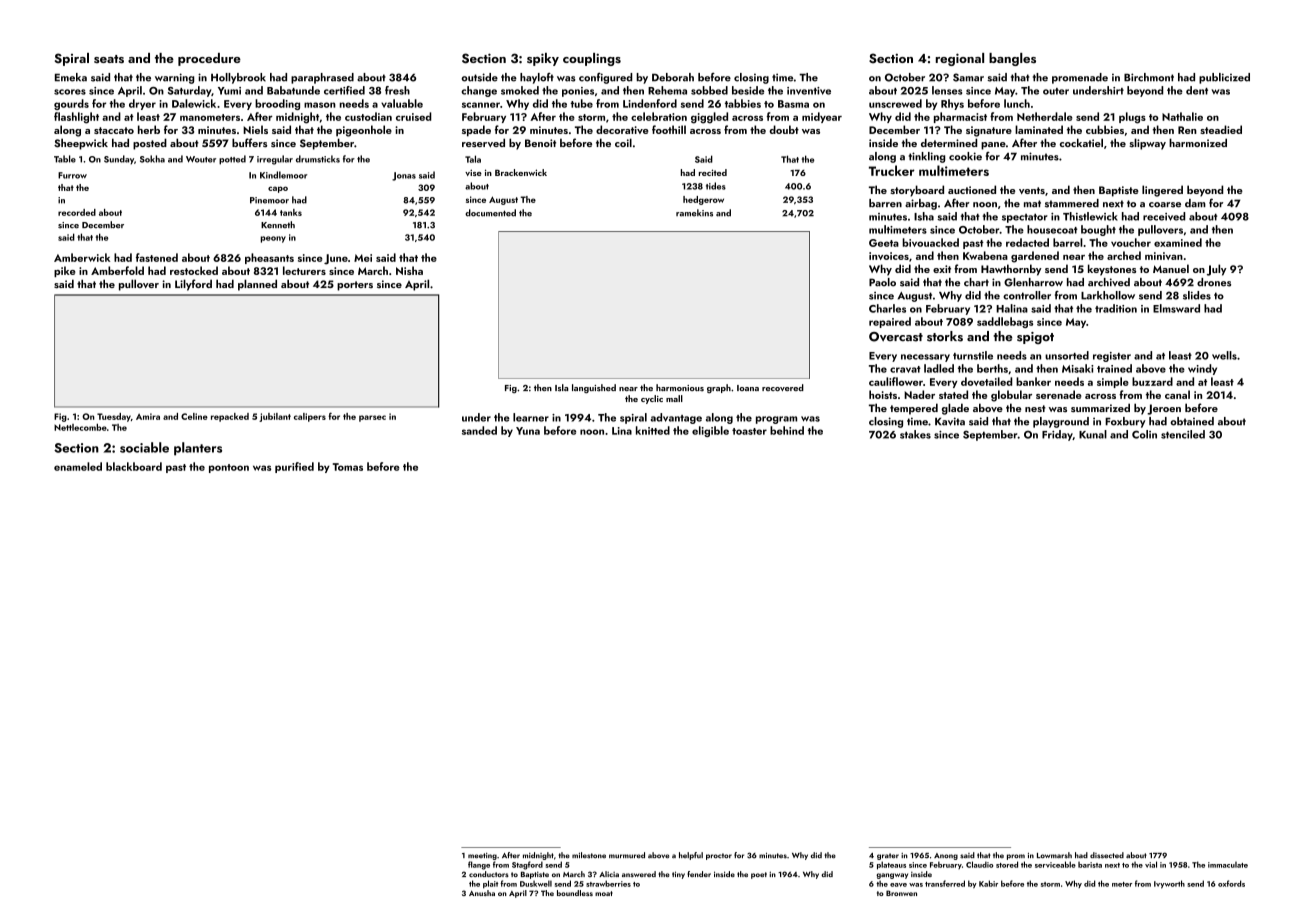 This page has height=924, width=1308. What do you see at coordinates (1149, 77) in the page?
I see `Birchmont` at bounding box center [1149, 77].
